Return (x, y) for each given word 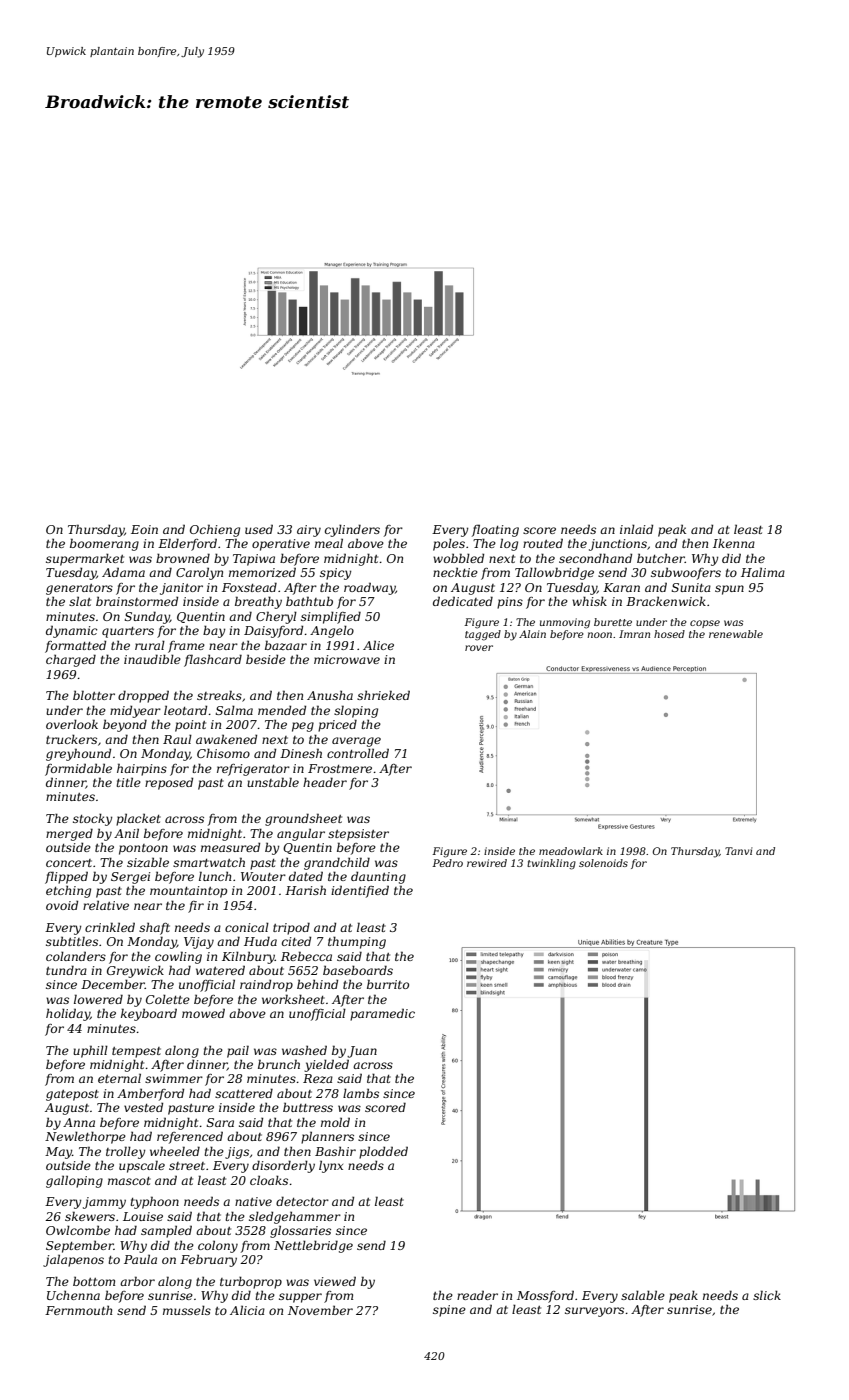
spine (449, 1311)
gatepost (72, 1095)
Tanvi (739, 851)
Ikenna (734, 543)
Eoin (144, 529)
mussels (187, 1310)
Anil (126, 833)
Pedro (447, 863)
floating (495, 530)
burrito (388, 984)
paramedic (382, 1014)
